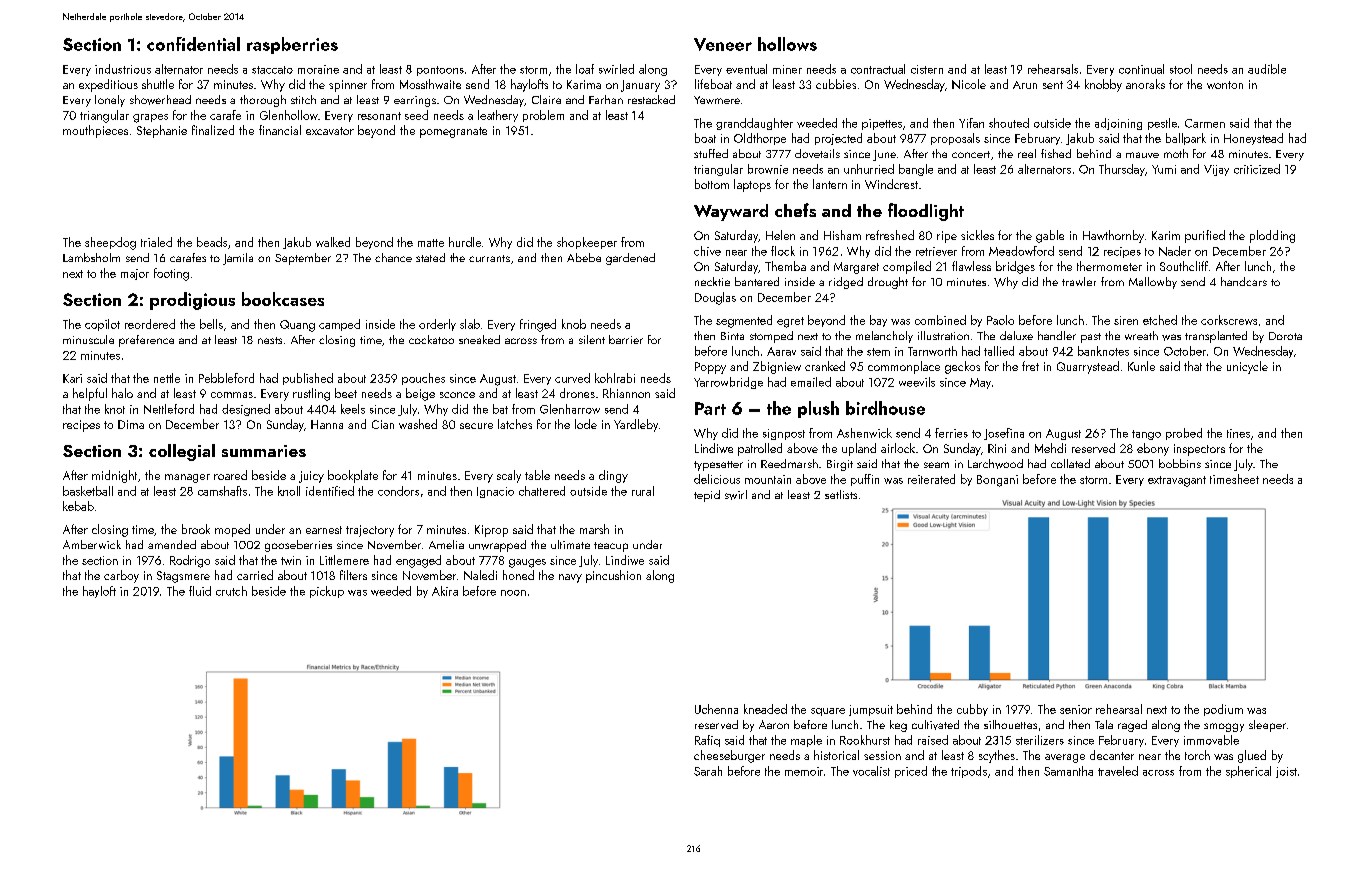  What do you see at coordinates (716, 709) in the image?
I see `Uchenna` at bounding box center [716, 709].
